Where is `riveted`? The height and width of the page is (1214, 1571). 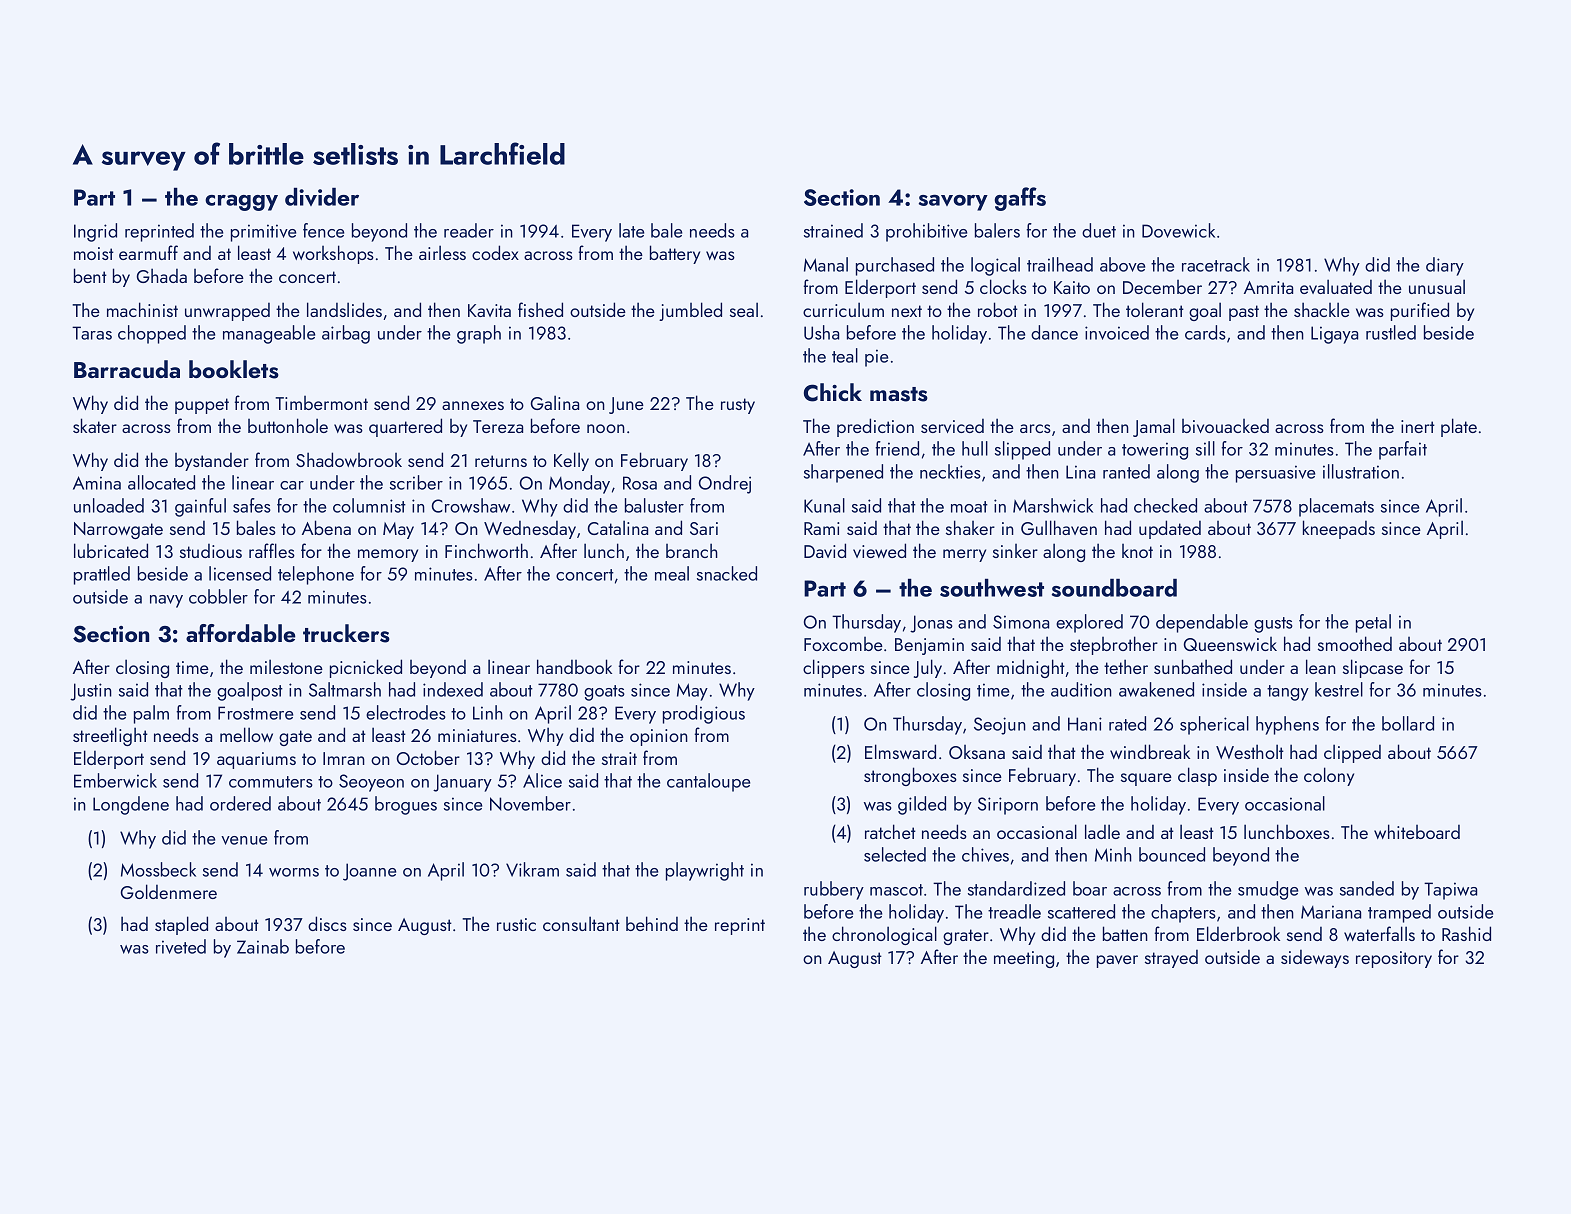 riveted is located at coordinates (181, 946).
